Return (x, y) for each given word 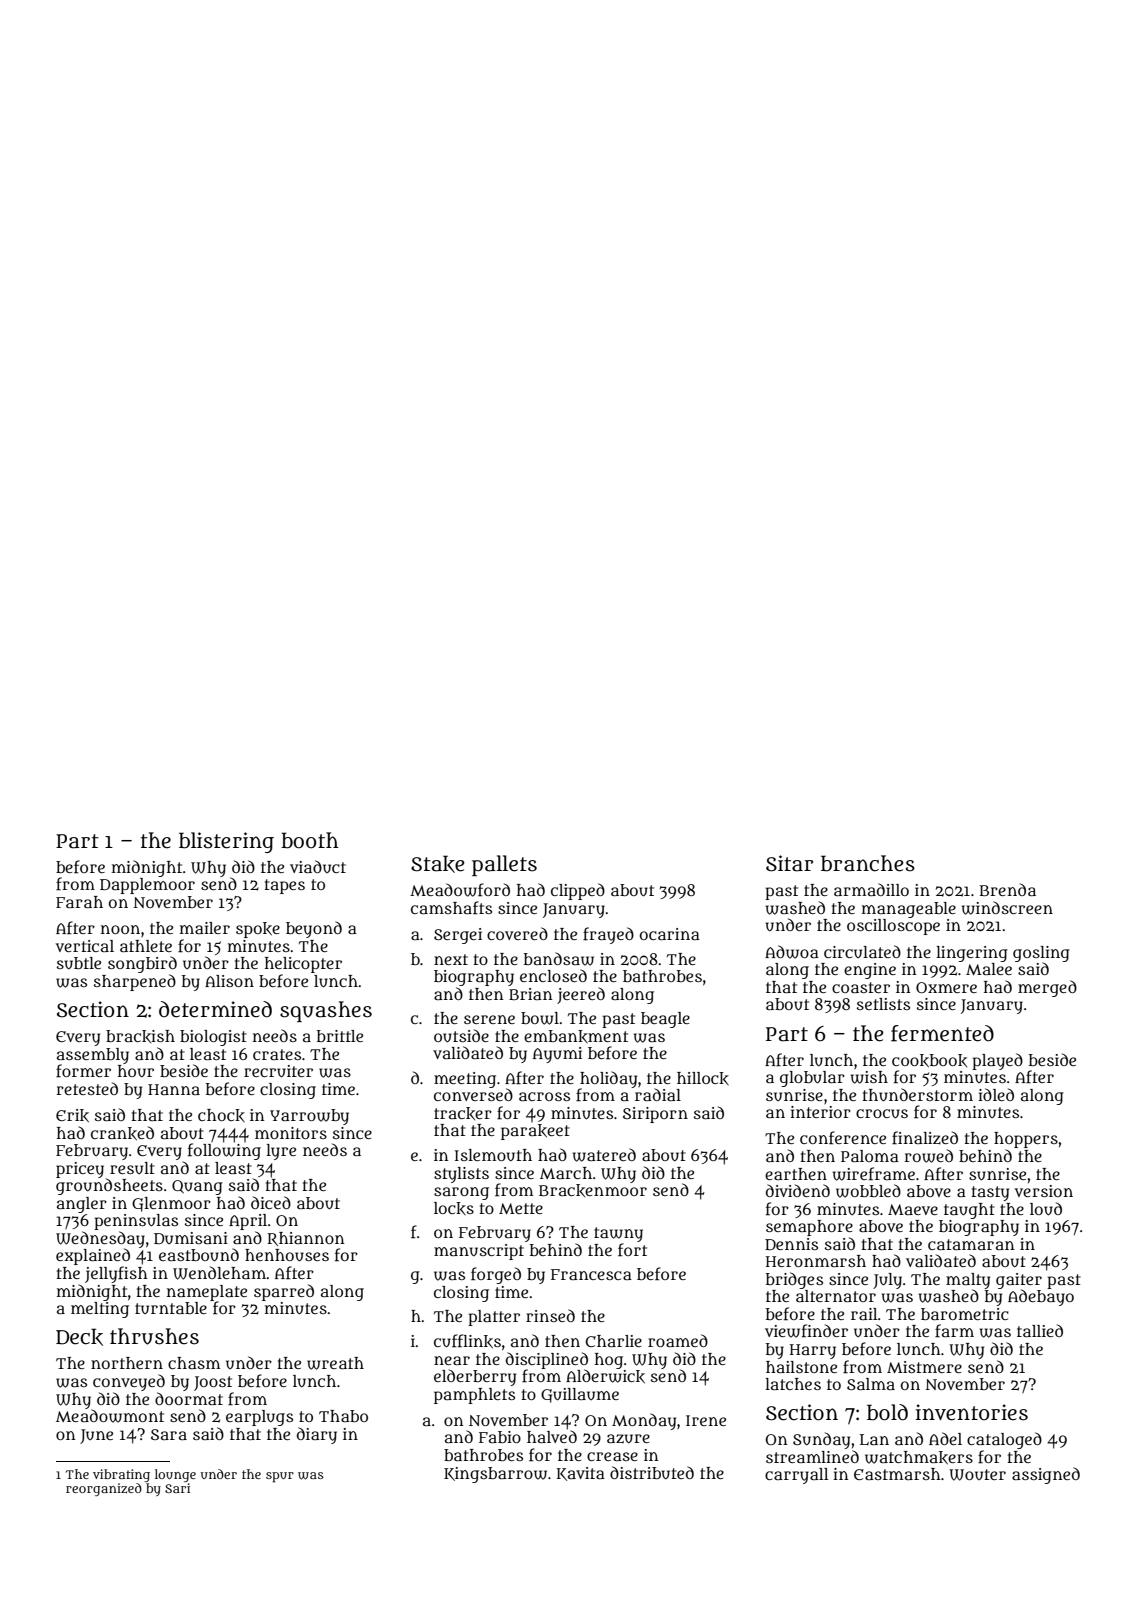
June (96, 1436)
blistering (226, 842)
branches (868, 863)
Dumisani (191, 1238)
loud (1046, 1209)
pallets (504, 865)
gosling (1041, 954)
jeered (581, 995)
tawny (618, 1234)
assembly (93, 1056)
